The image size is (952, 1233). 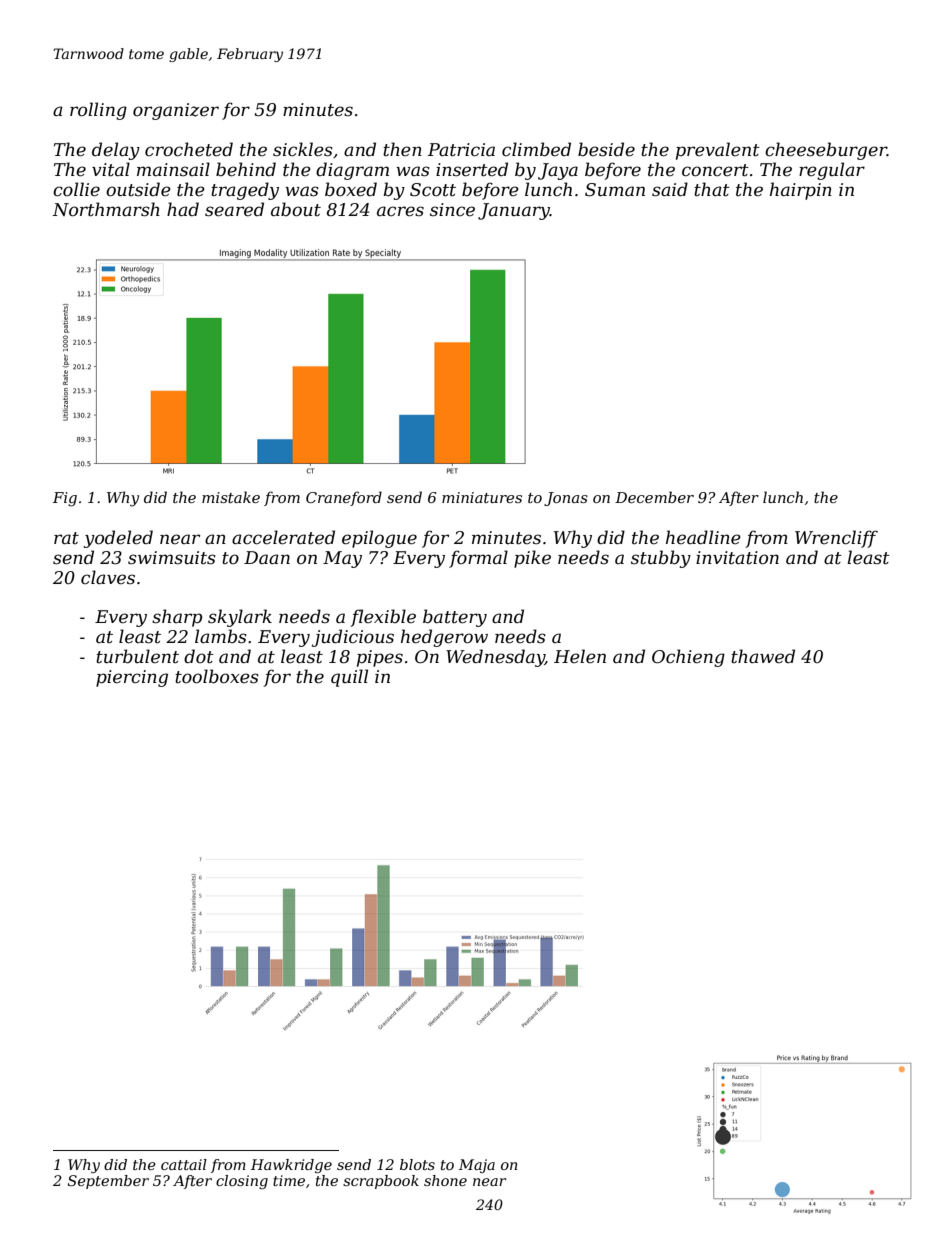 I want to click on cattail, so click(x=184, y=1164).
